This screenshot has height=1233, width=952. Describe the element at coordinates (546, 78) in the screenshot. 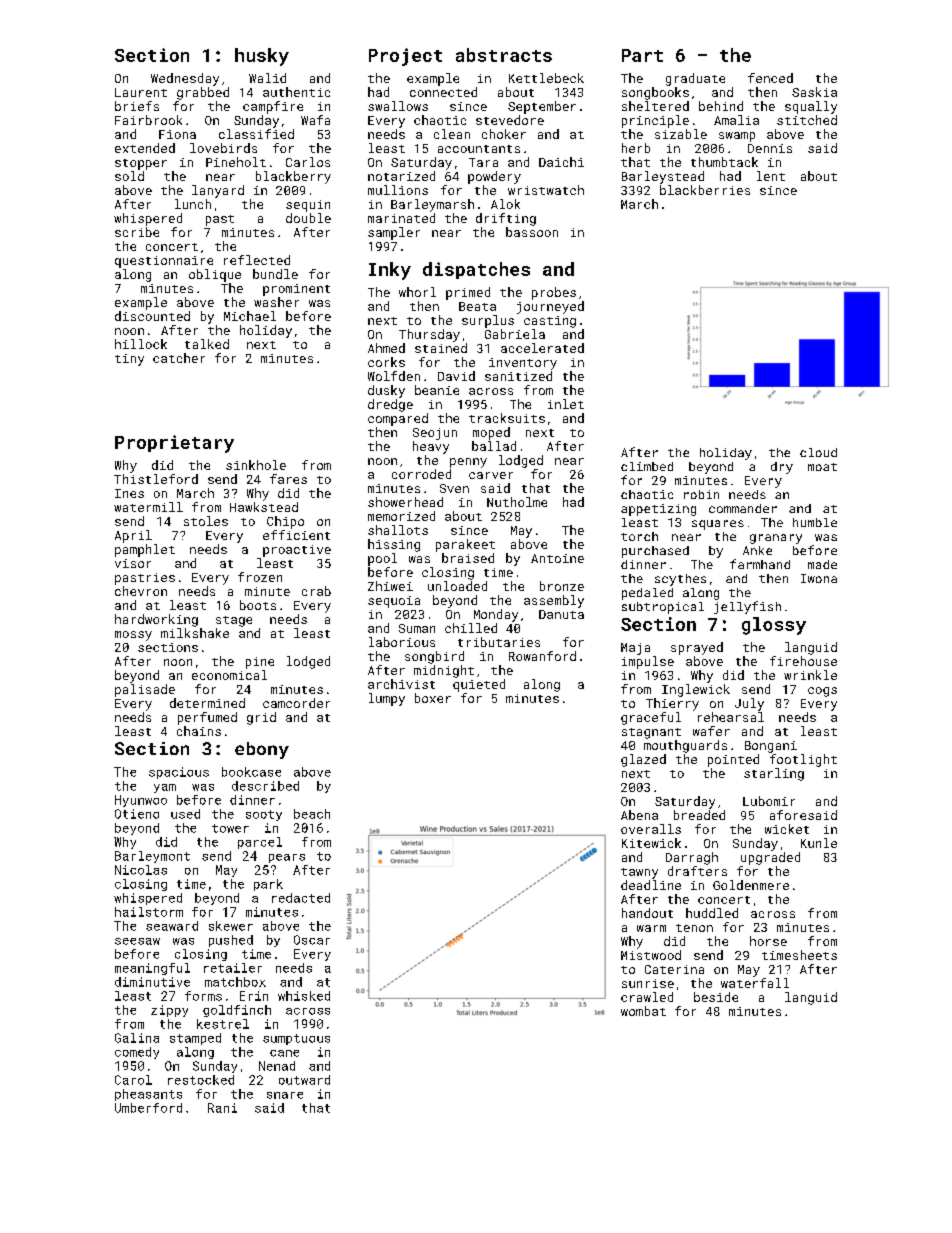

I see `Kettlebeck` at that location.
